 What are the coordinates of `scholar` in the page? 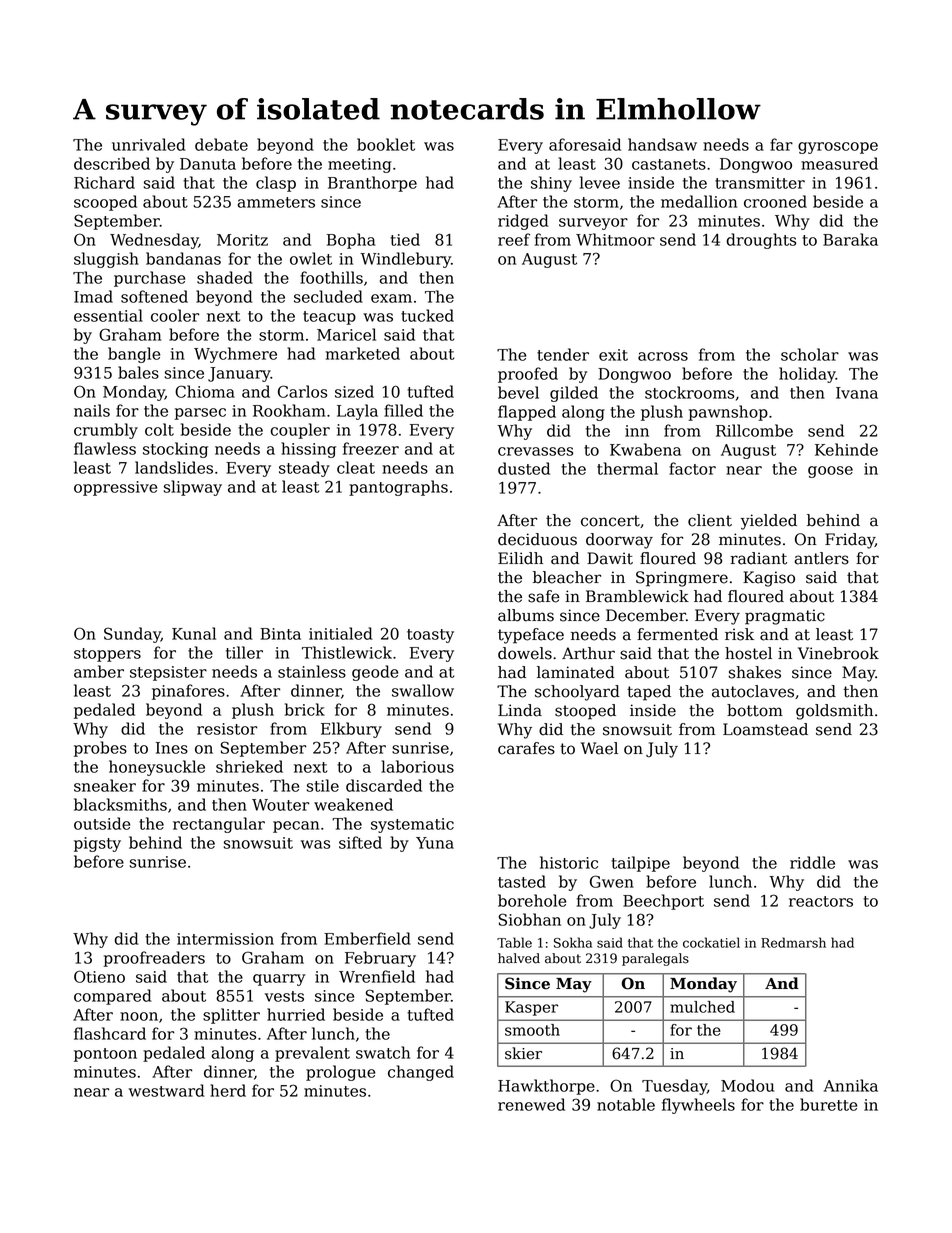 It's located at (810, 354).
